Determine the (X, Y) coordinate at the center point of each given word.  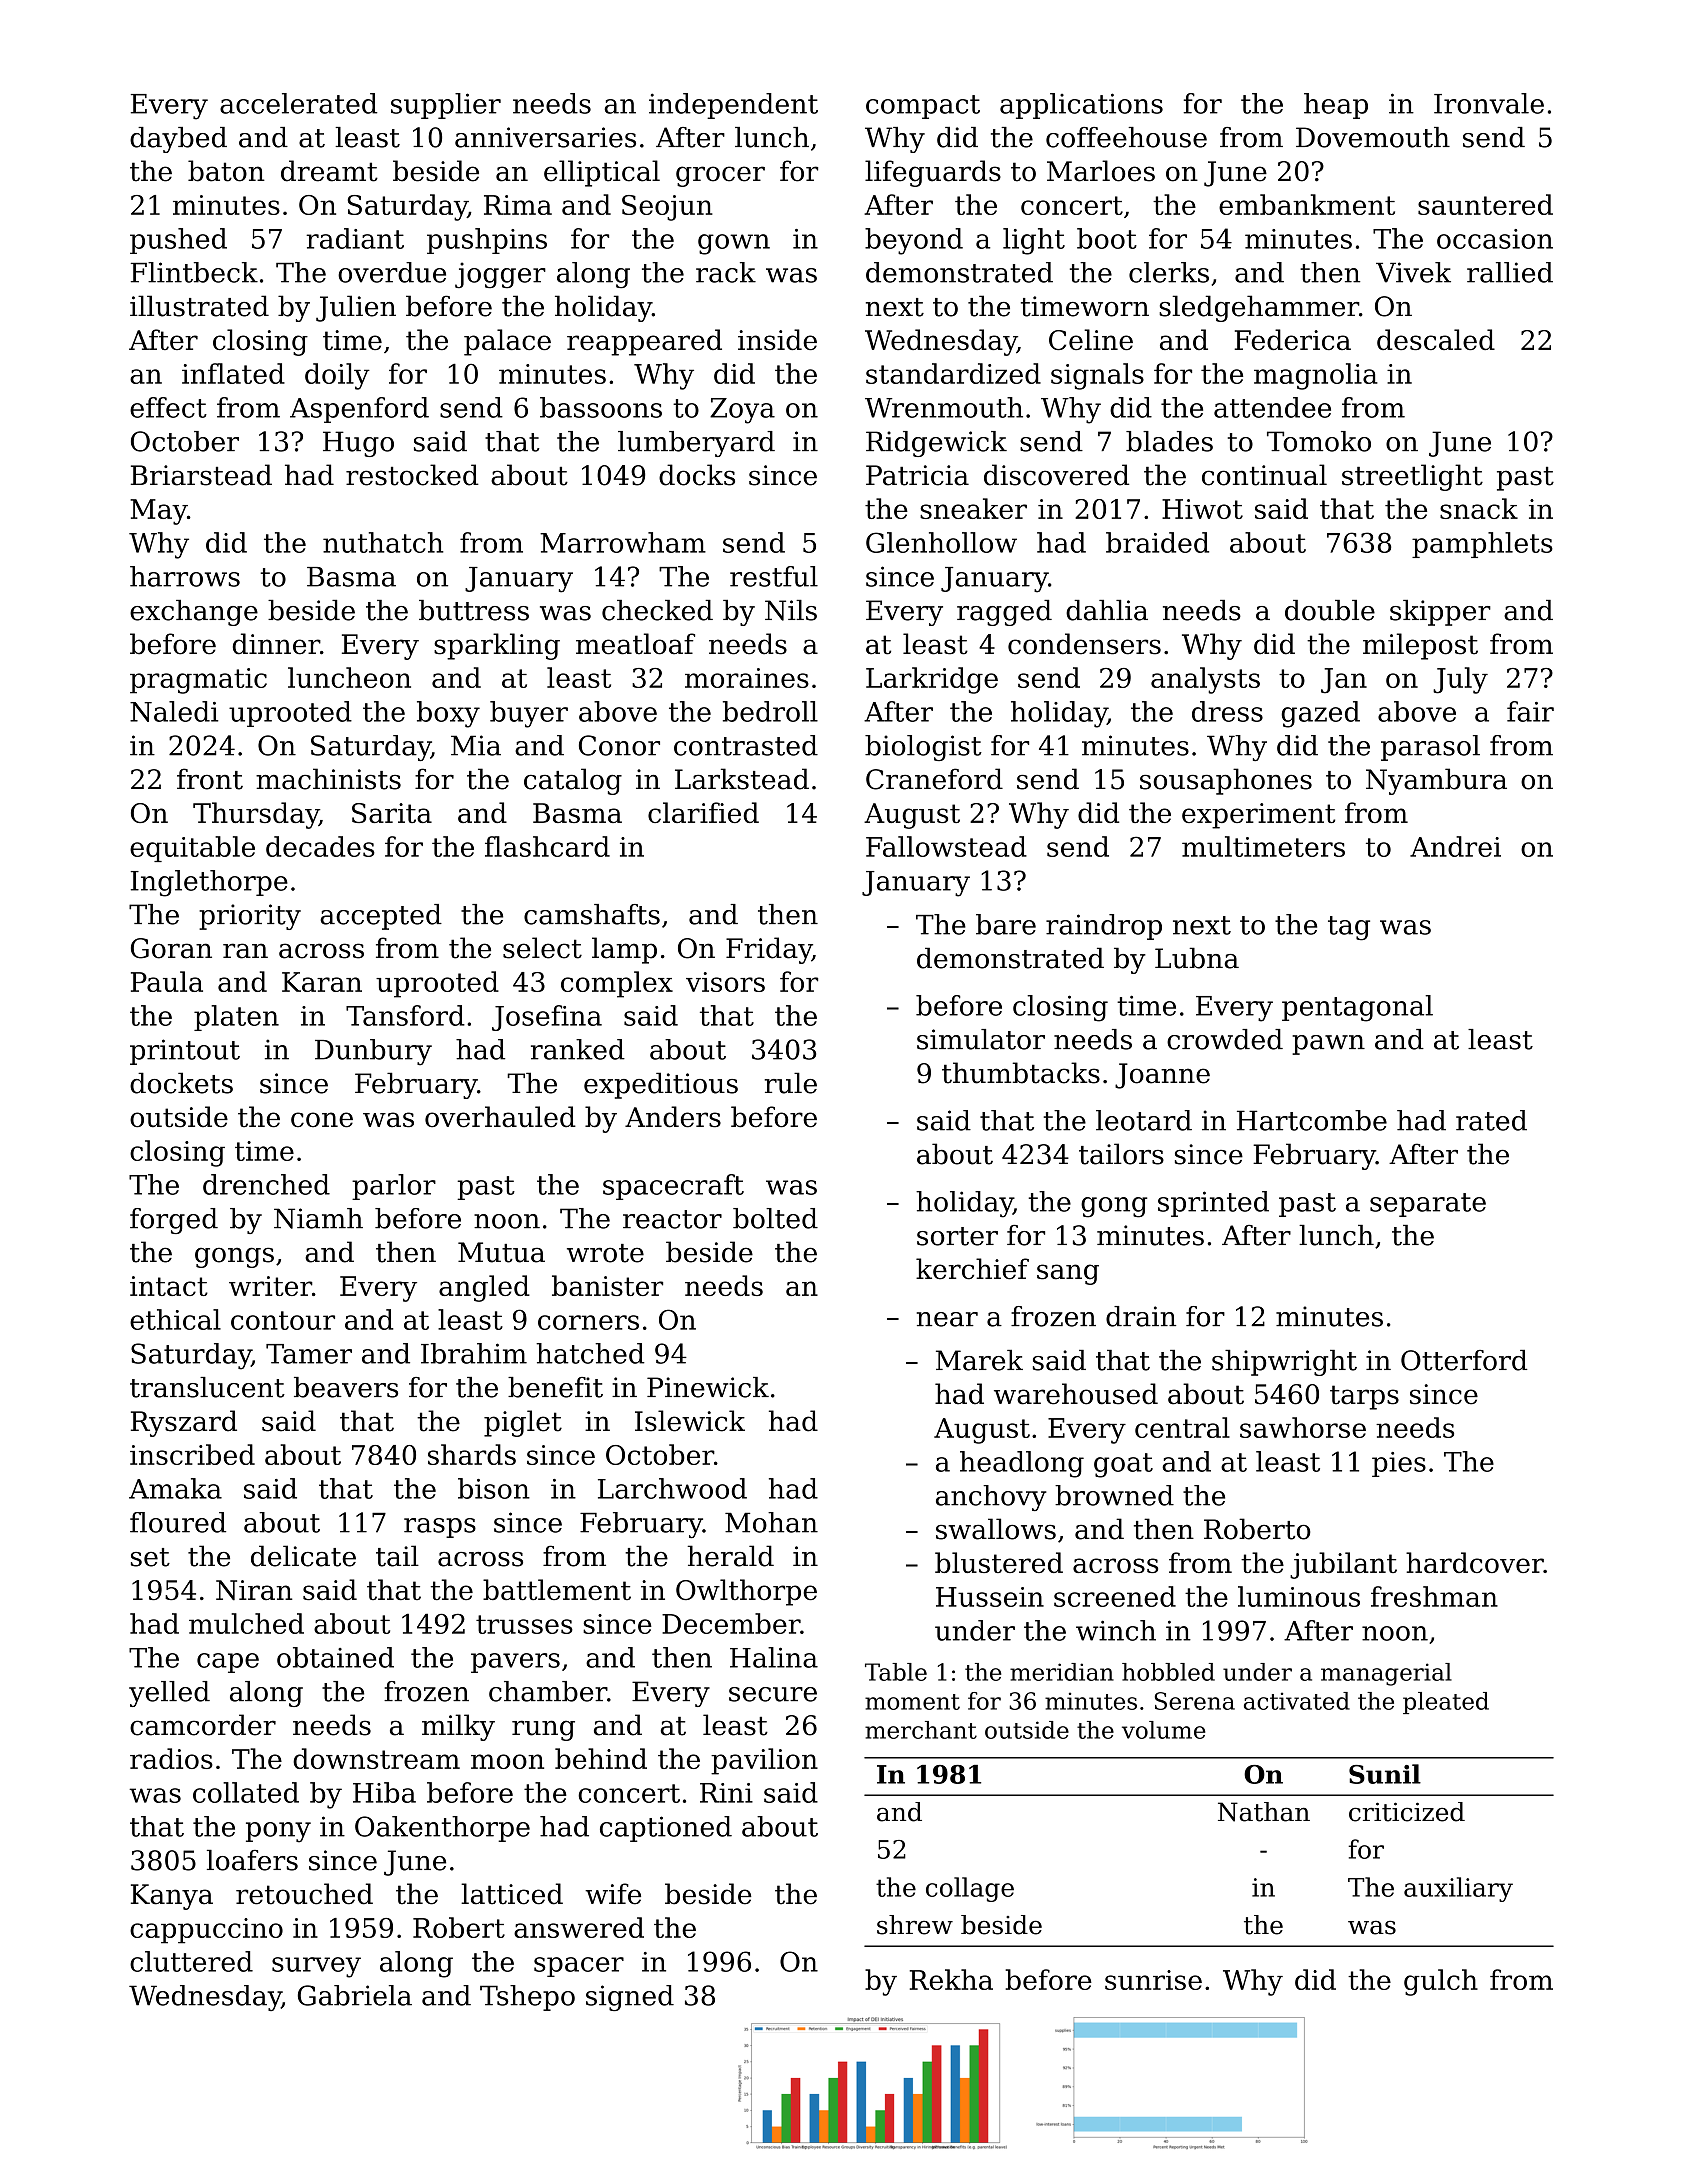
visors (725, 982)
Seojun (667, 208)
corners (588, 1322)
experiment (1258, 816)
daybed (178, 140)
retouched (304, 1894)
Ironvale (1489, 103)
